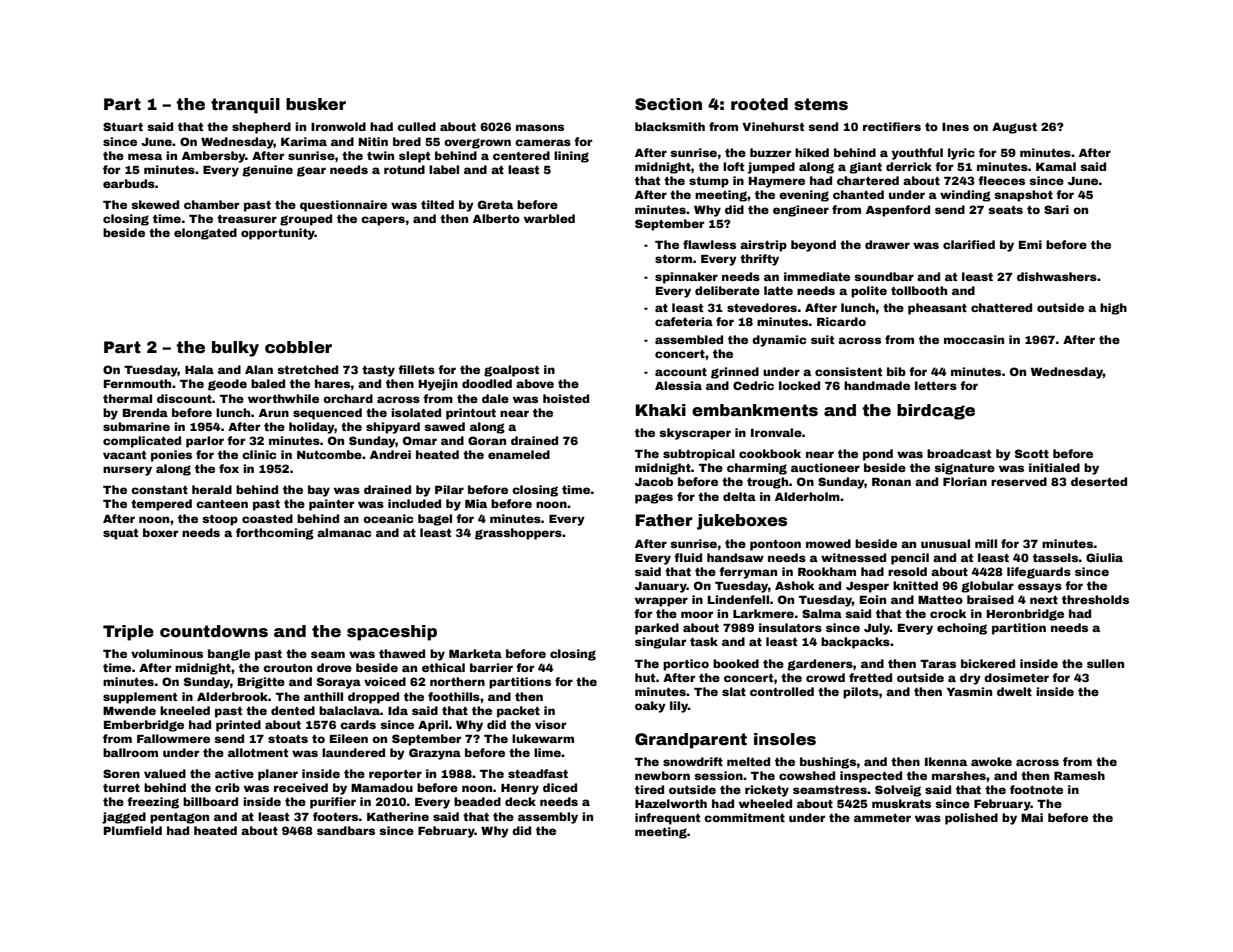 This screenshot has height=952, width=1233. What do you see at coordinates (668, 104) in the screenshot?
I see `Section` at bounding box center [668, 104].
